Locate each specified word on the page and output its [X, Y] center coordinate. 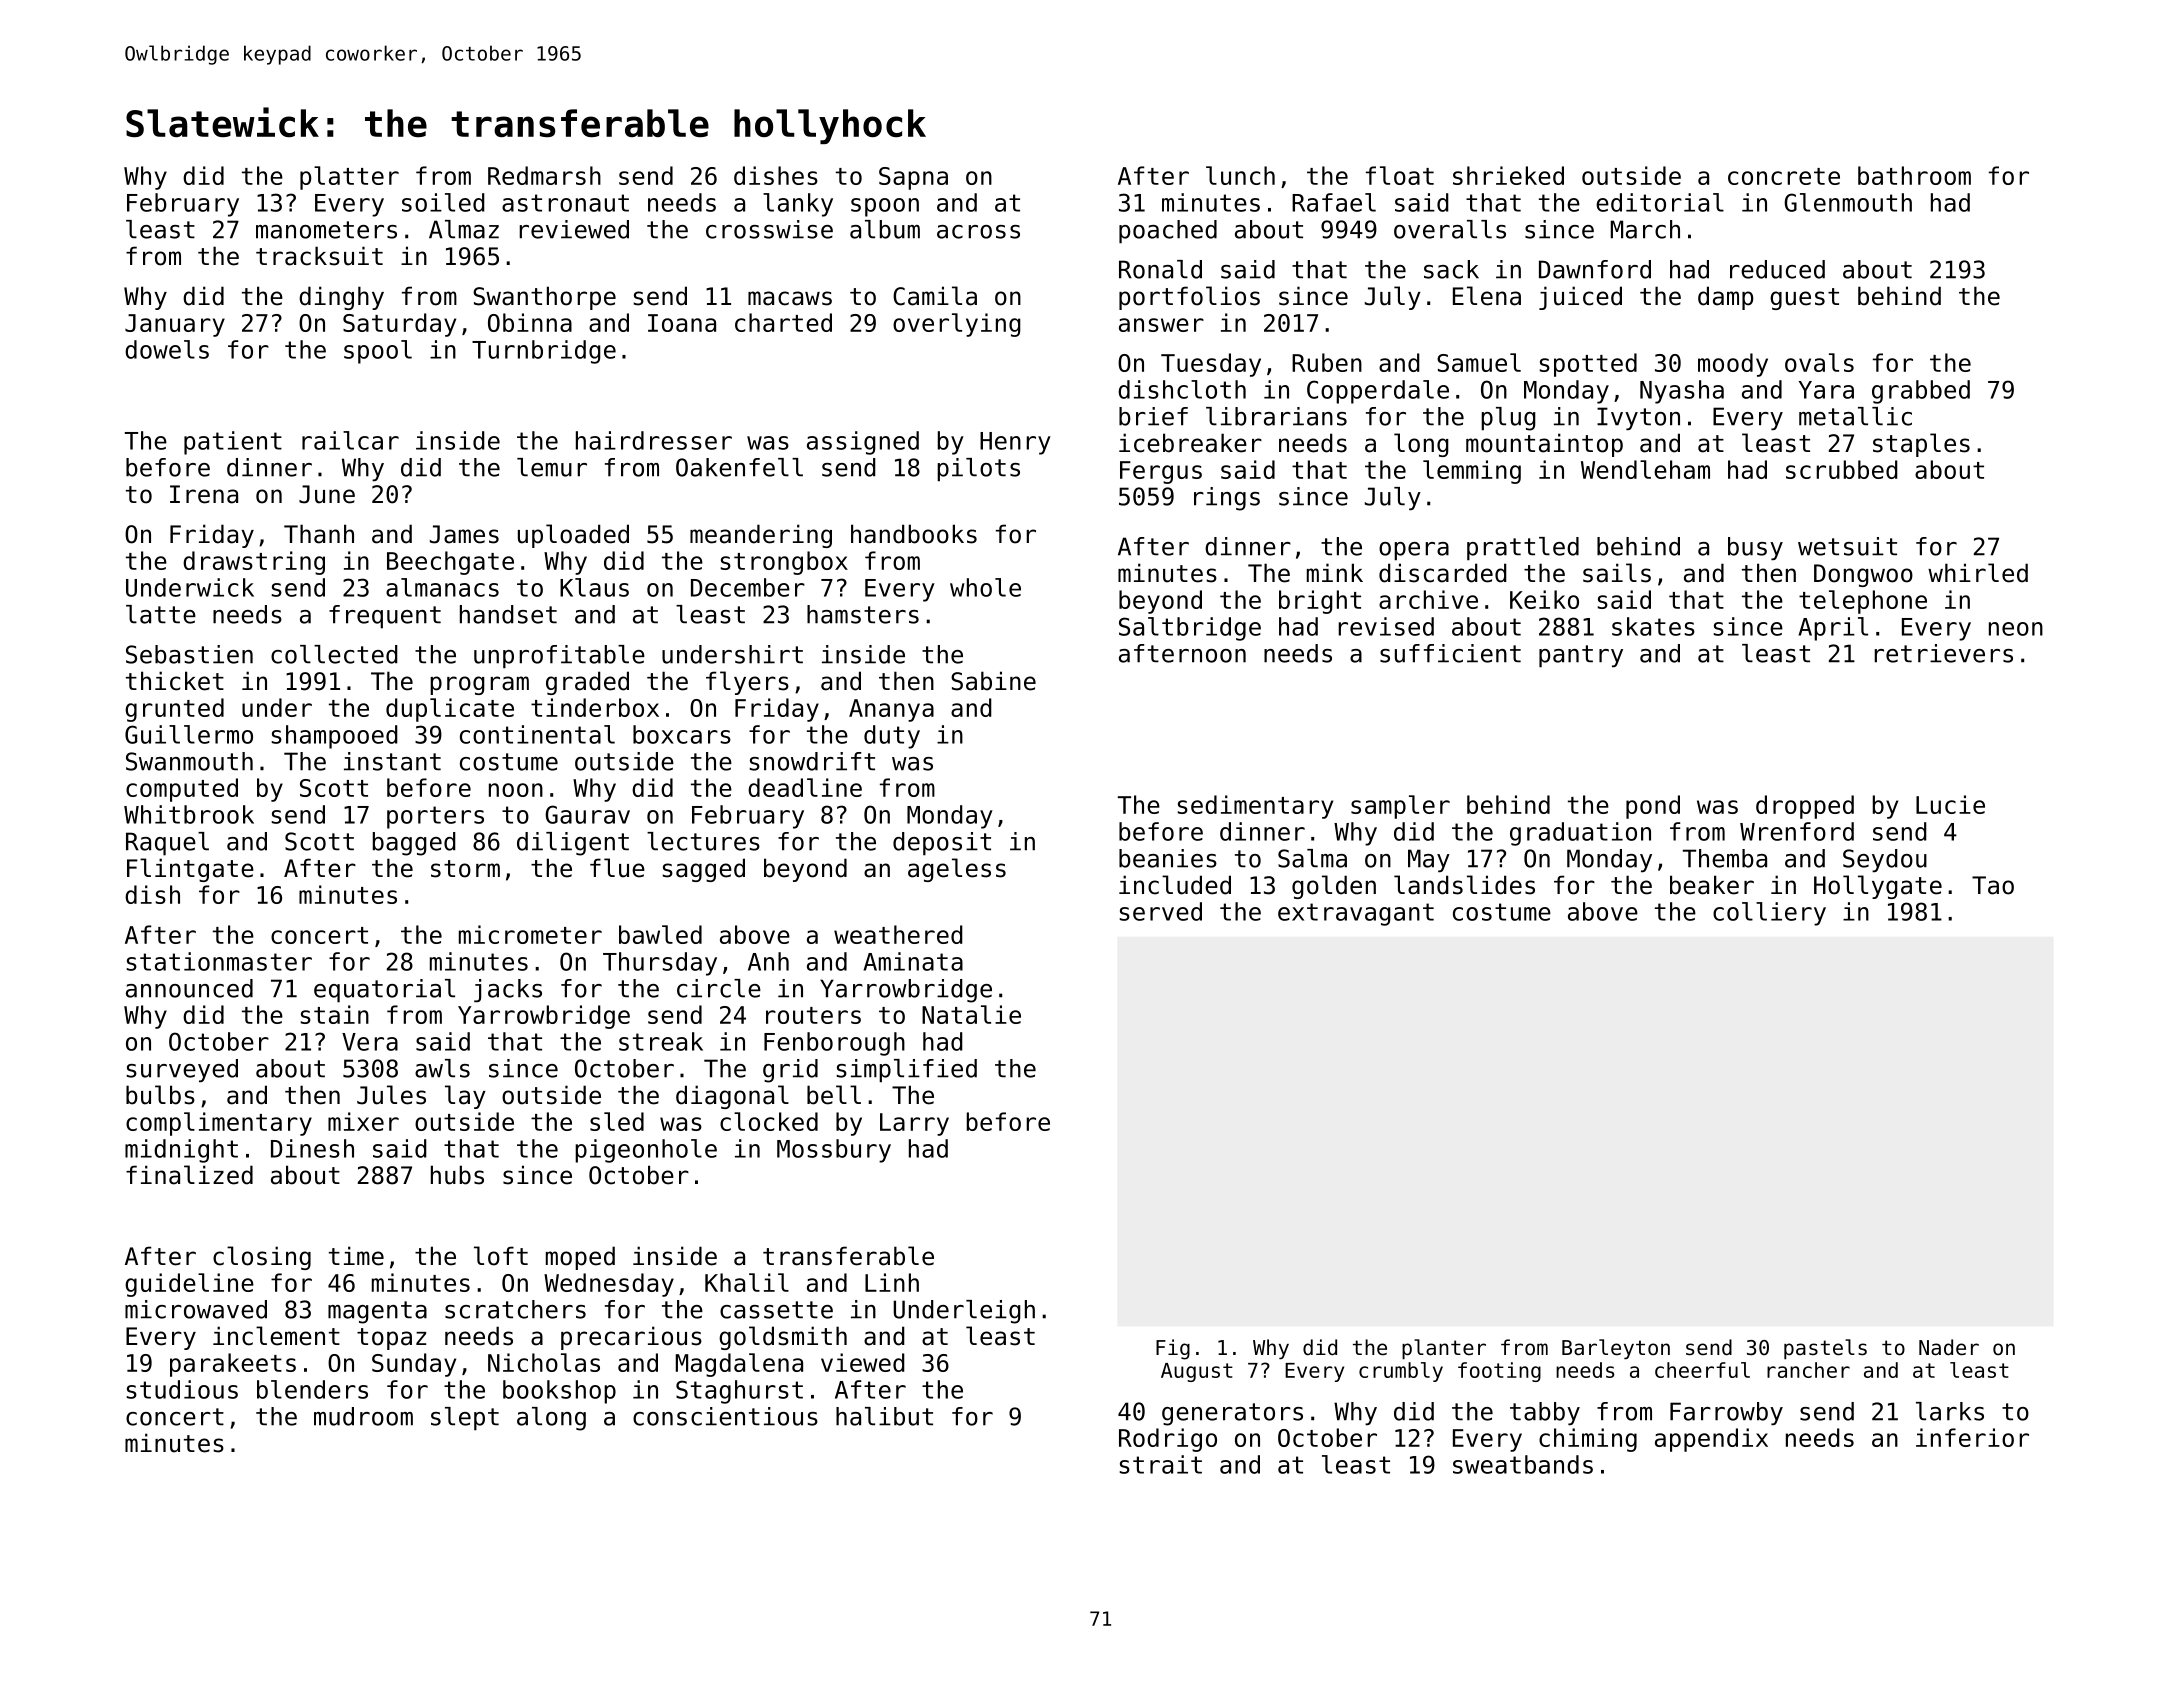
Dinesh [312, 1148]
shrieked [1508, 175]
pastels [1825, 1349]
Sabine [993, 681]
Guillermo [189, 734]
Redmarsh [544, 175]
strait [1160, 1464]
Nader [1949, 1347]
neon [2016, 629]
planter [1444, 1349]
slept [465, 1419]
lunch [1240, 175]
